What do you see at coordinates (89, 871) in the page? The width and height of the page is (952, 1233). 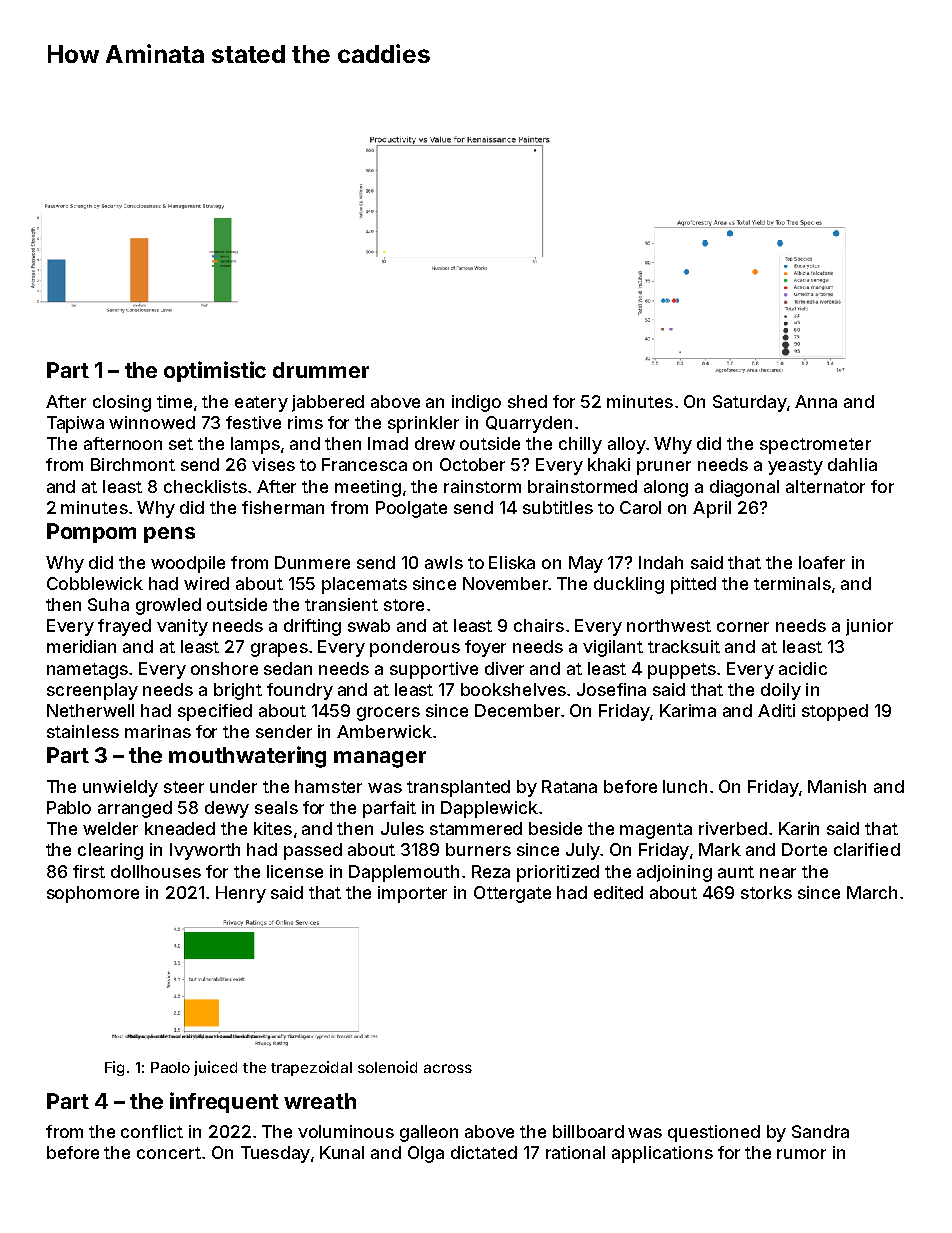 I see `first` at bounding box center [89, 871].
